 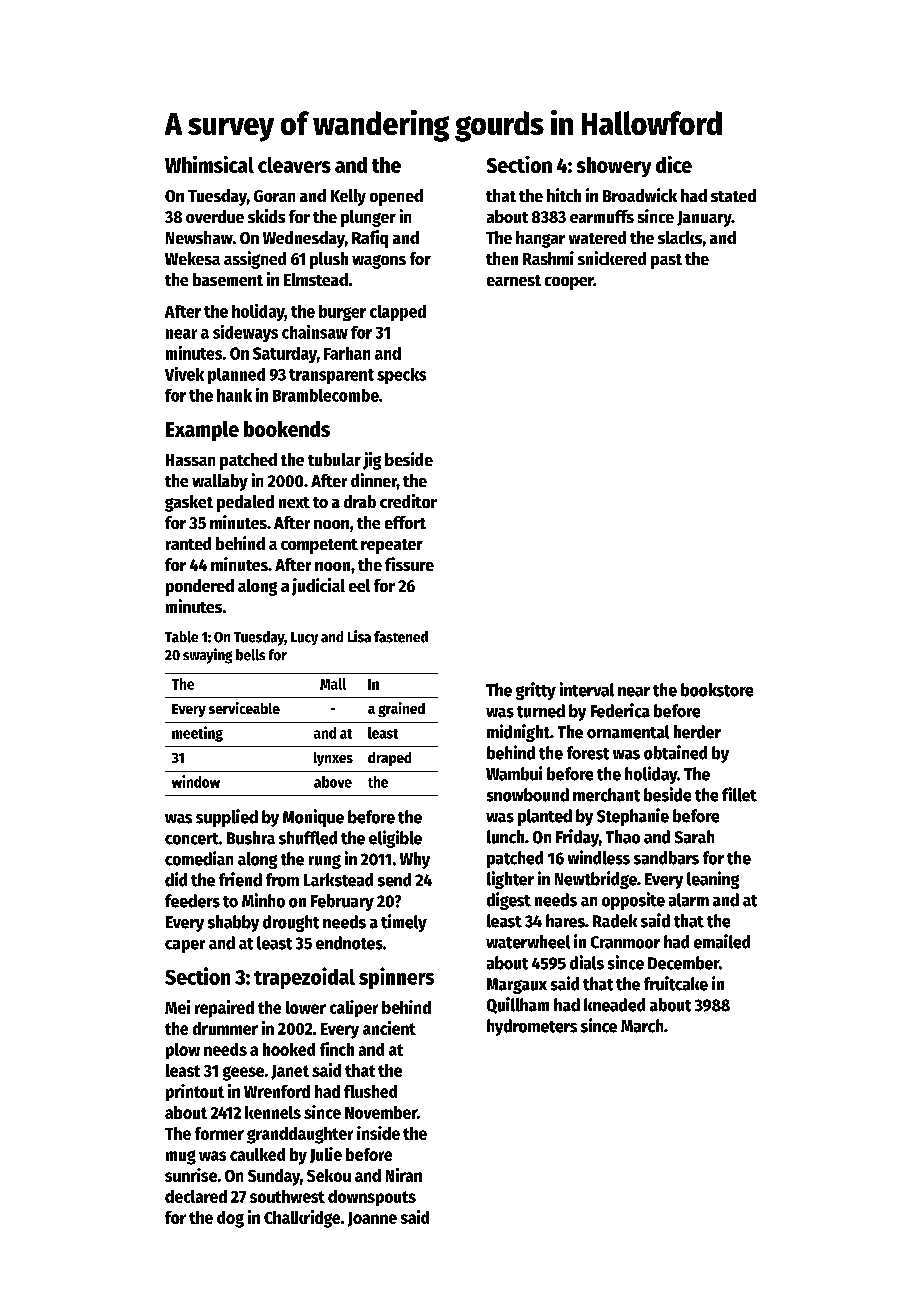 What do you see at coordinates (408, 501) in the screenshot?
I see `creditor` at bounding box center [408, 501].
